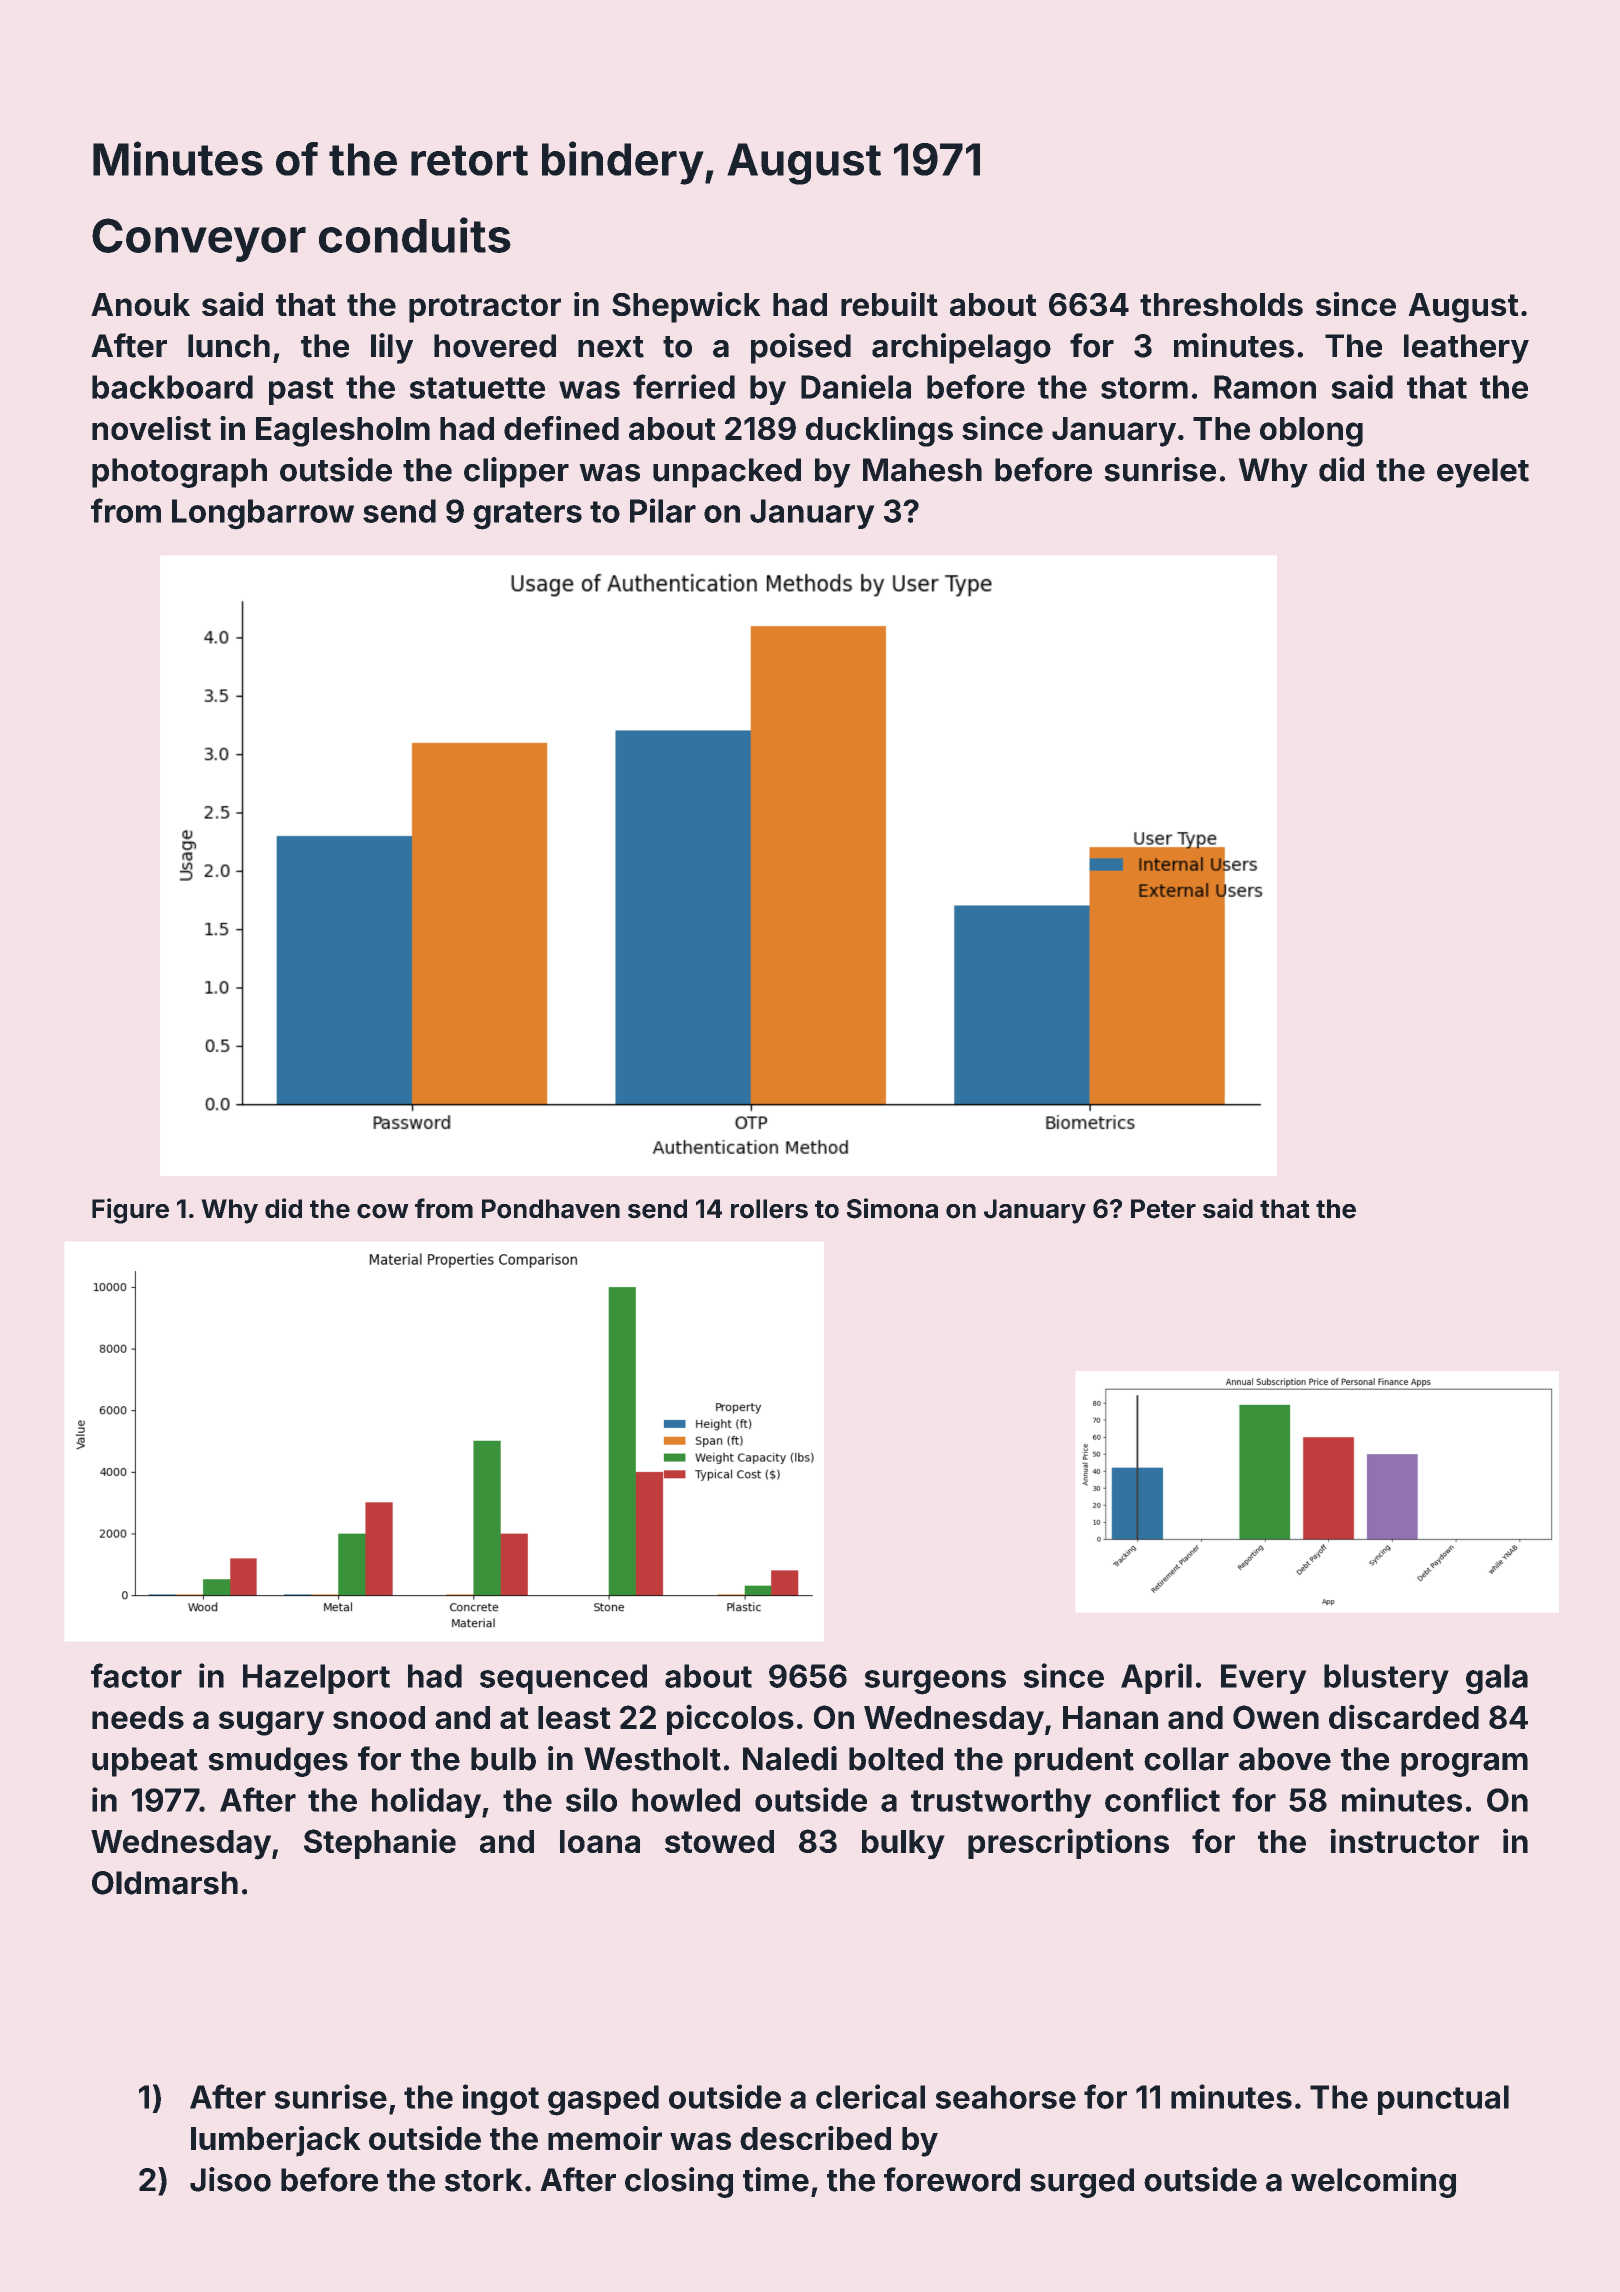 The width and height of the document is (1620, 2292). What do you see at coordinates (1068, 1843) in the document?
I see `prescriptions` at bounding box center [1068, 1843].
